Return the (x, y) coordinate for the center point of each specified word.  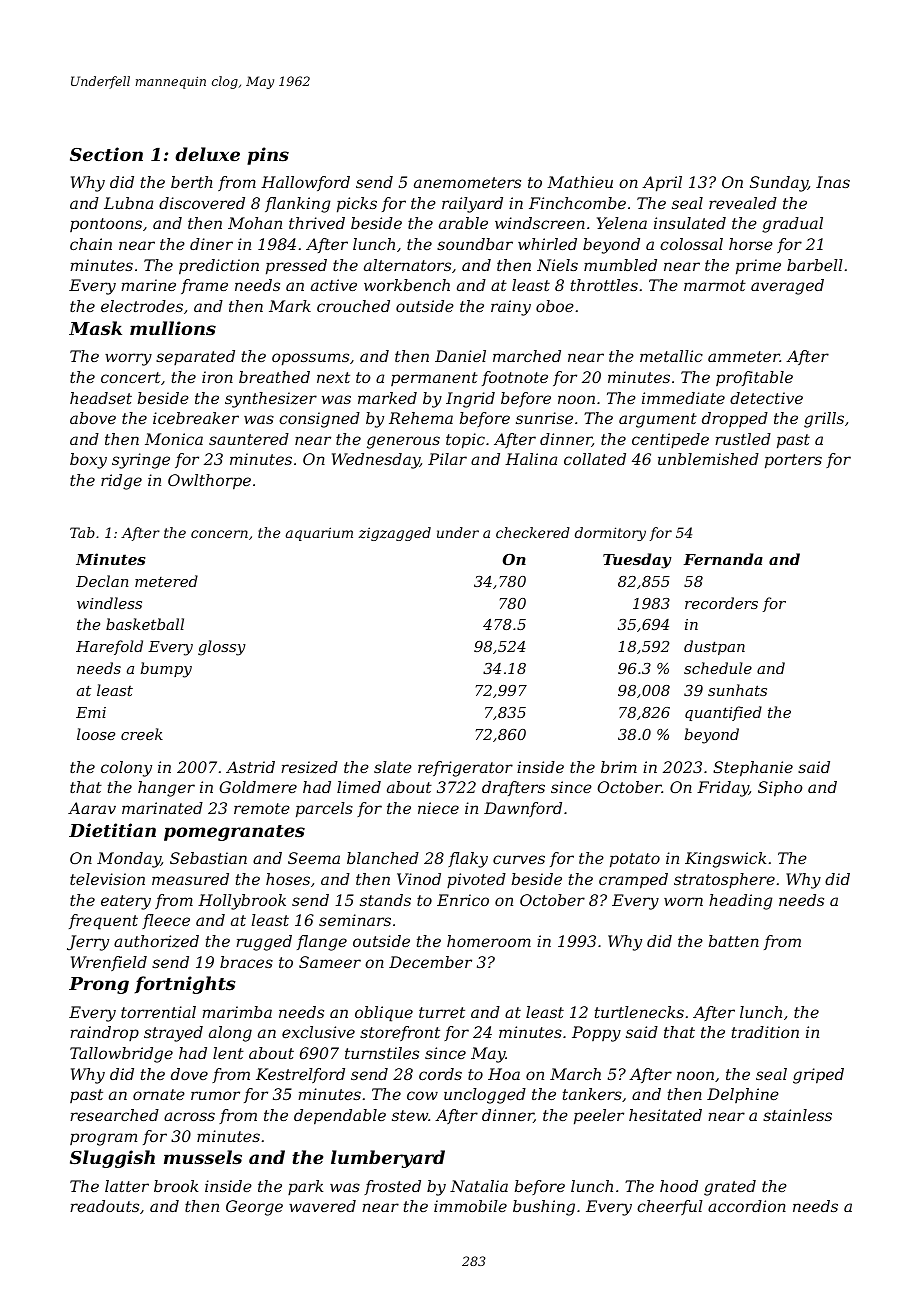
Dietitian (112, 830)
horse (751, 244)
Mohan (255, 223)
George (254, 1208)
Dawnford (523, 809)
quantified (723, 713)
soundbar (475, 244)
